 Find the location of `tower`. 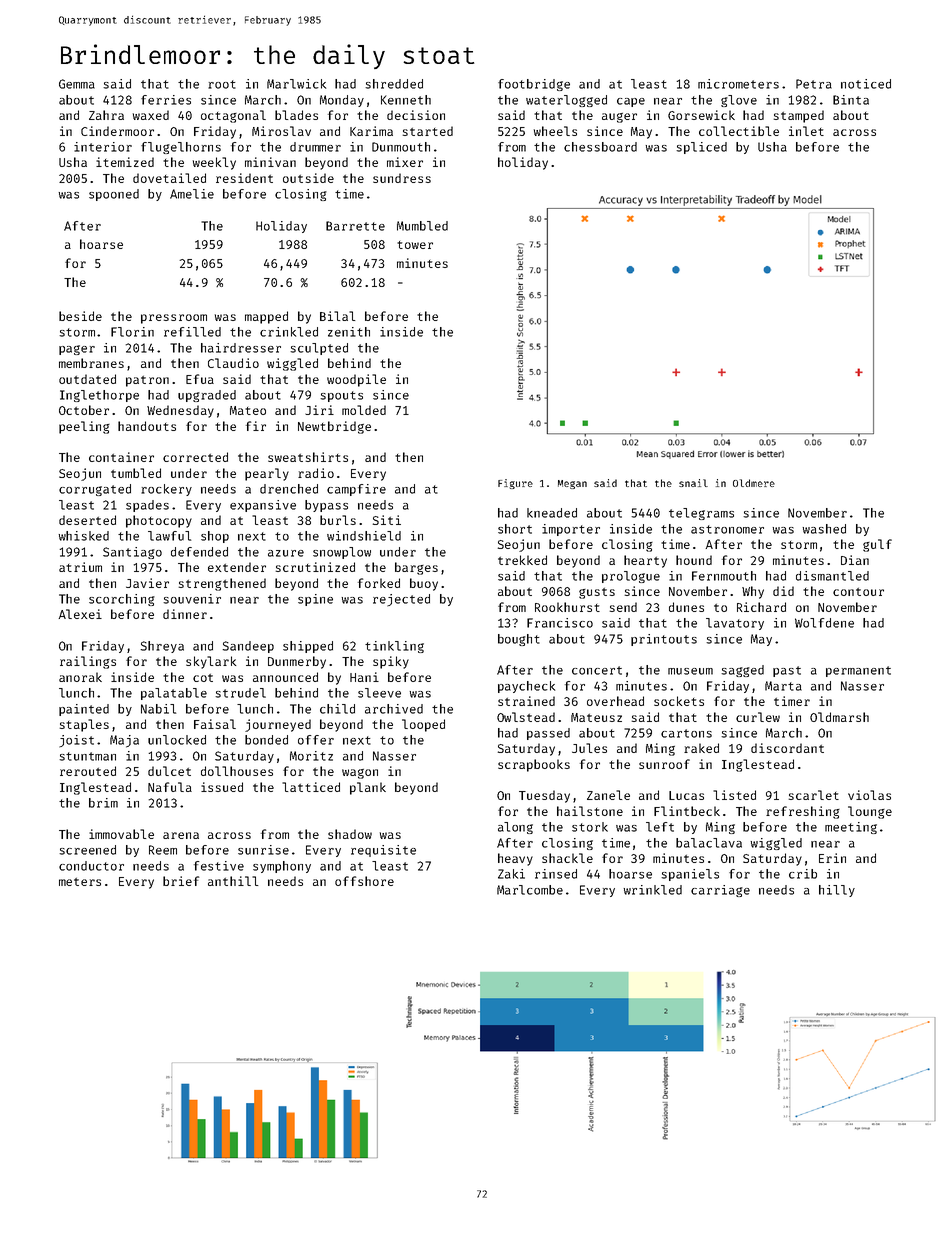

tower is located at coordinates (415, 245).
